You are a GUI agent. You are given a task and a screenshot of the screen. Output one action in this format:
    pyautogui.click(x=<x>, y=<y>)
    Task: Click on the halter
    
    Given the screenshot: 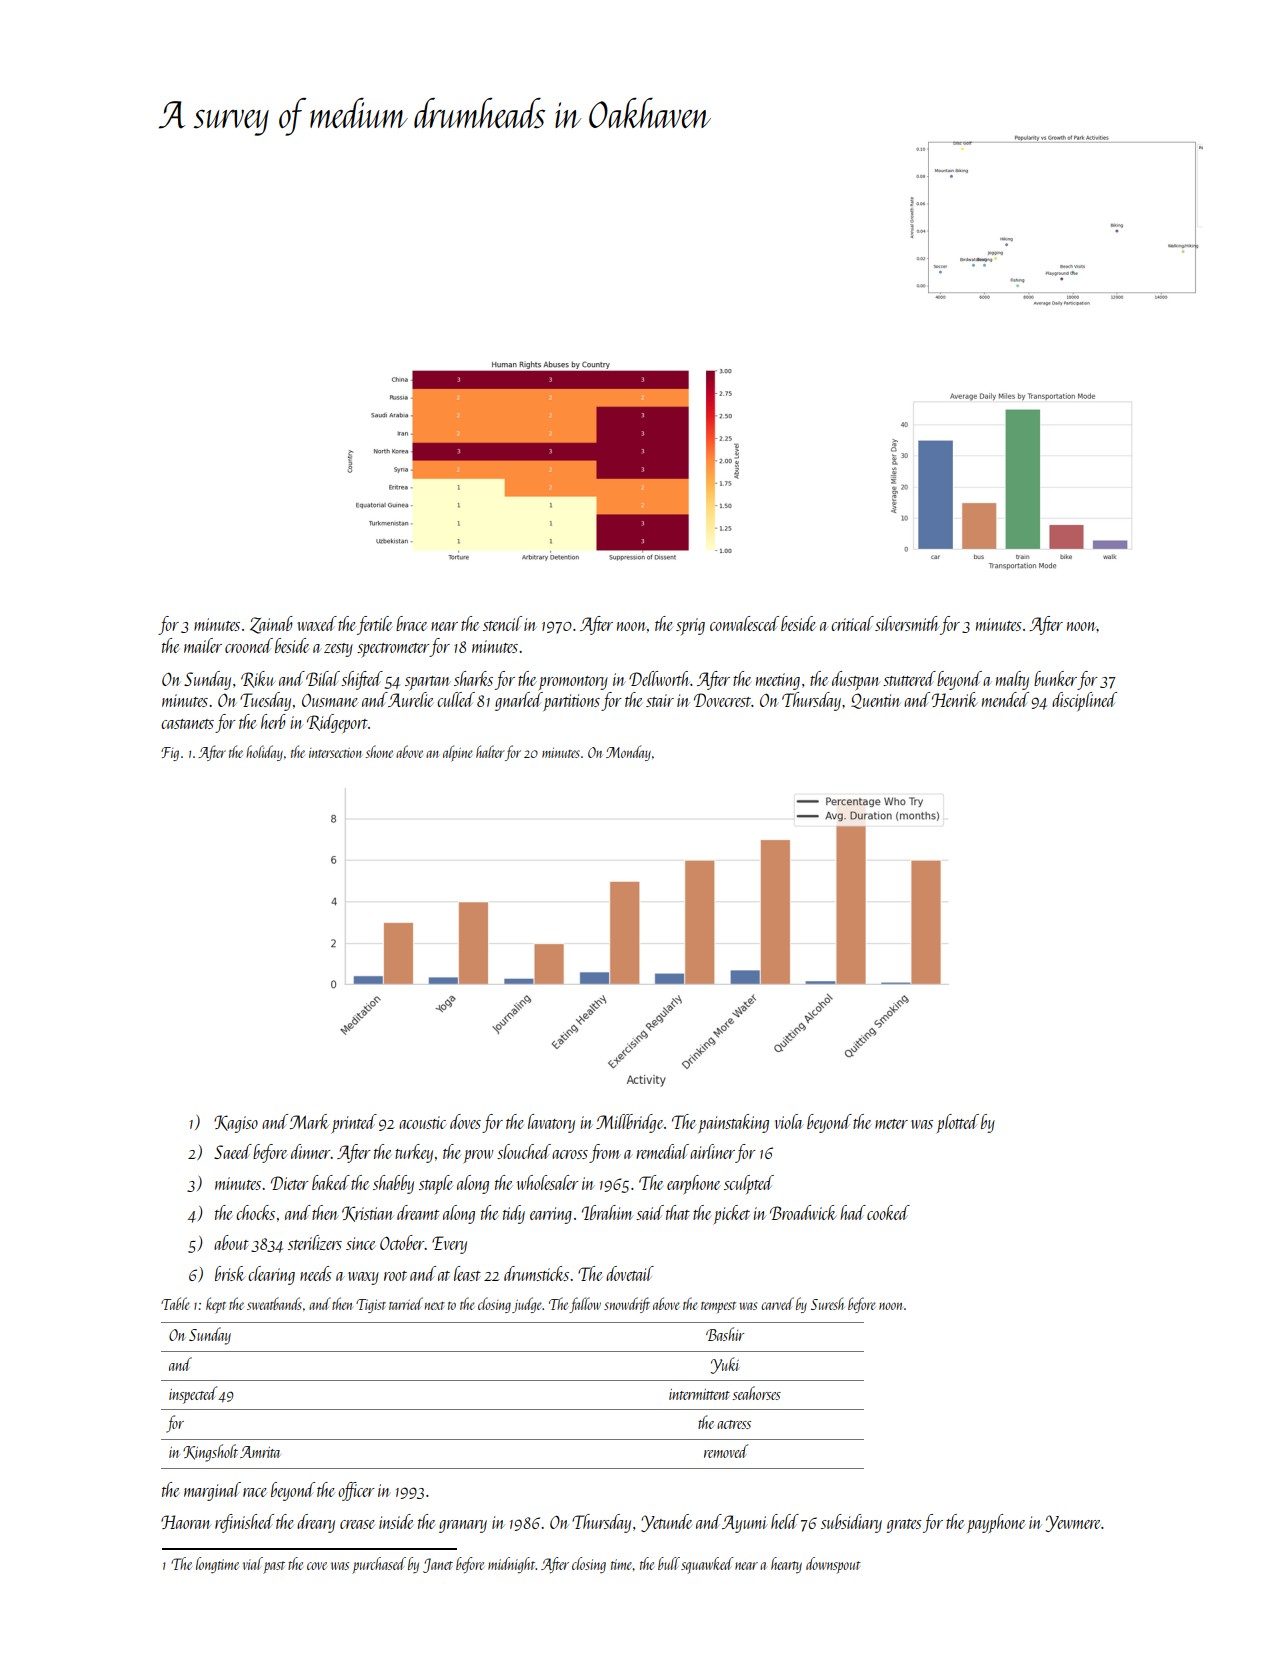 What is the action you would take?
    pyautogui.click(x=490, y=751)
